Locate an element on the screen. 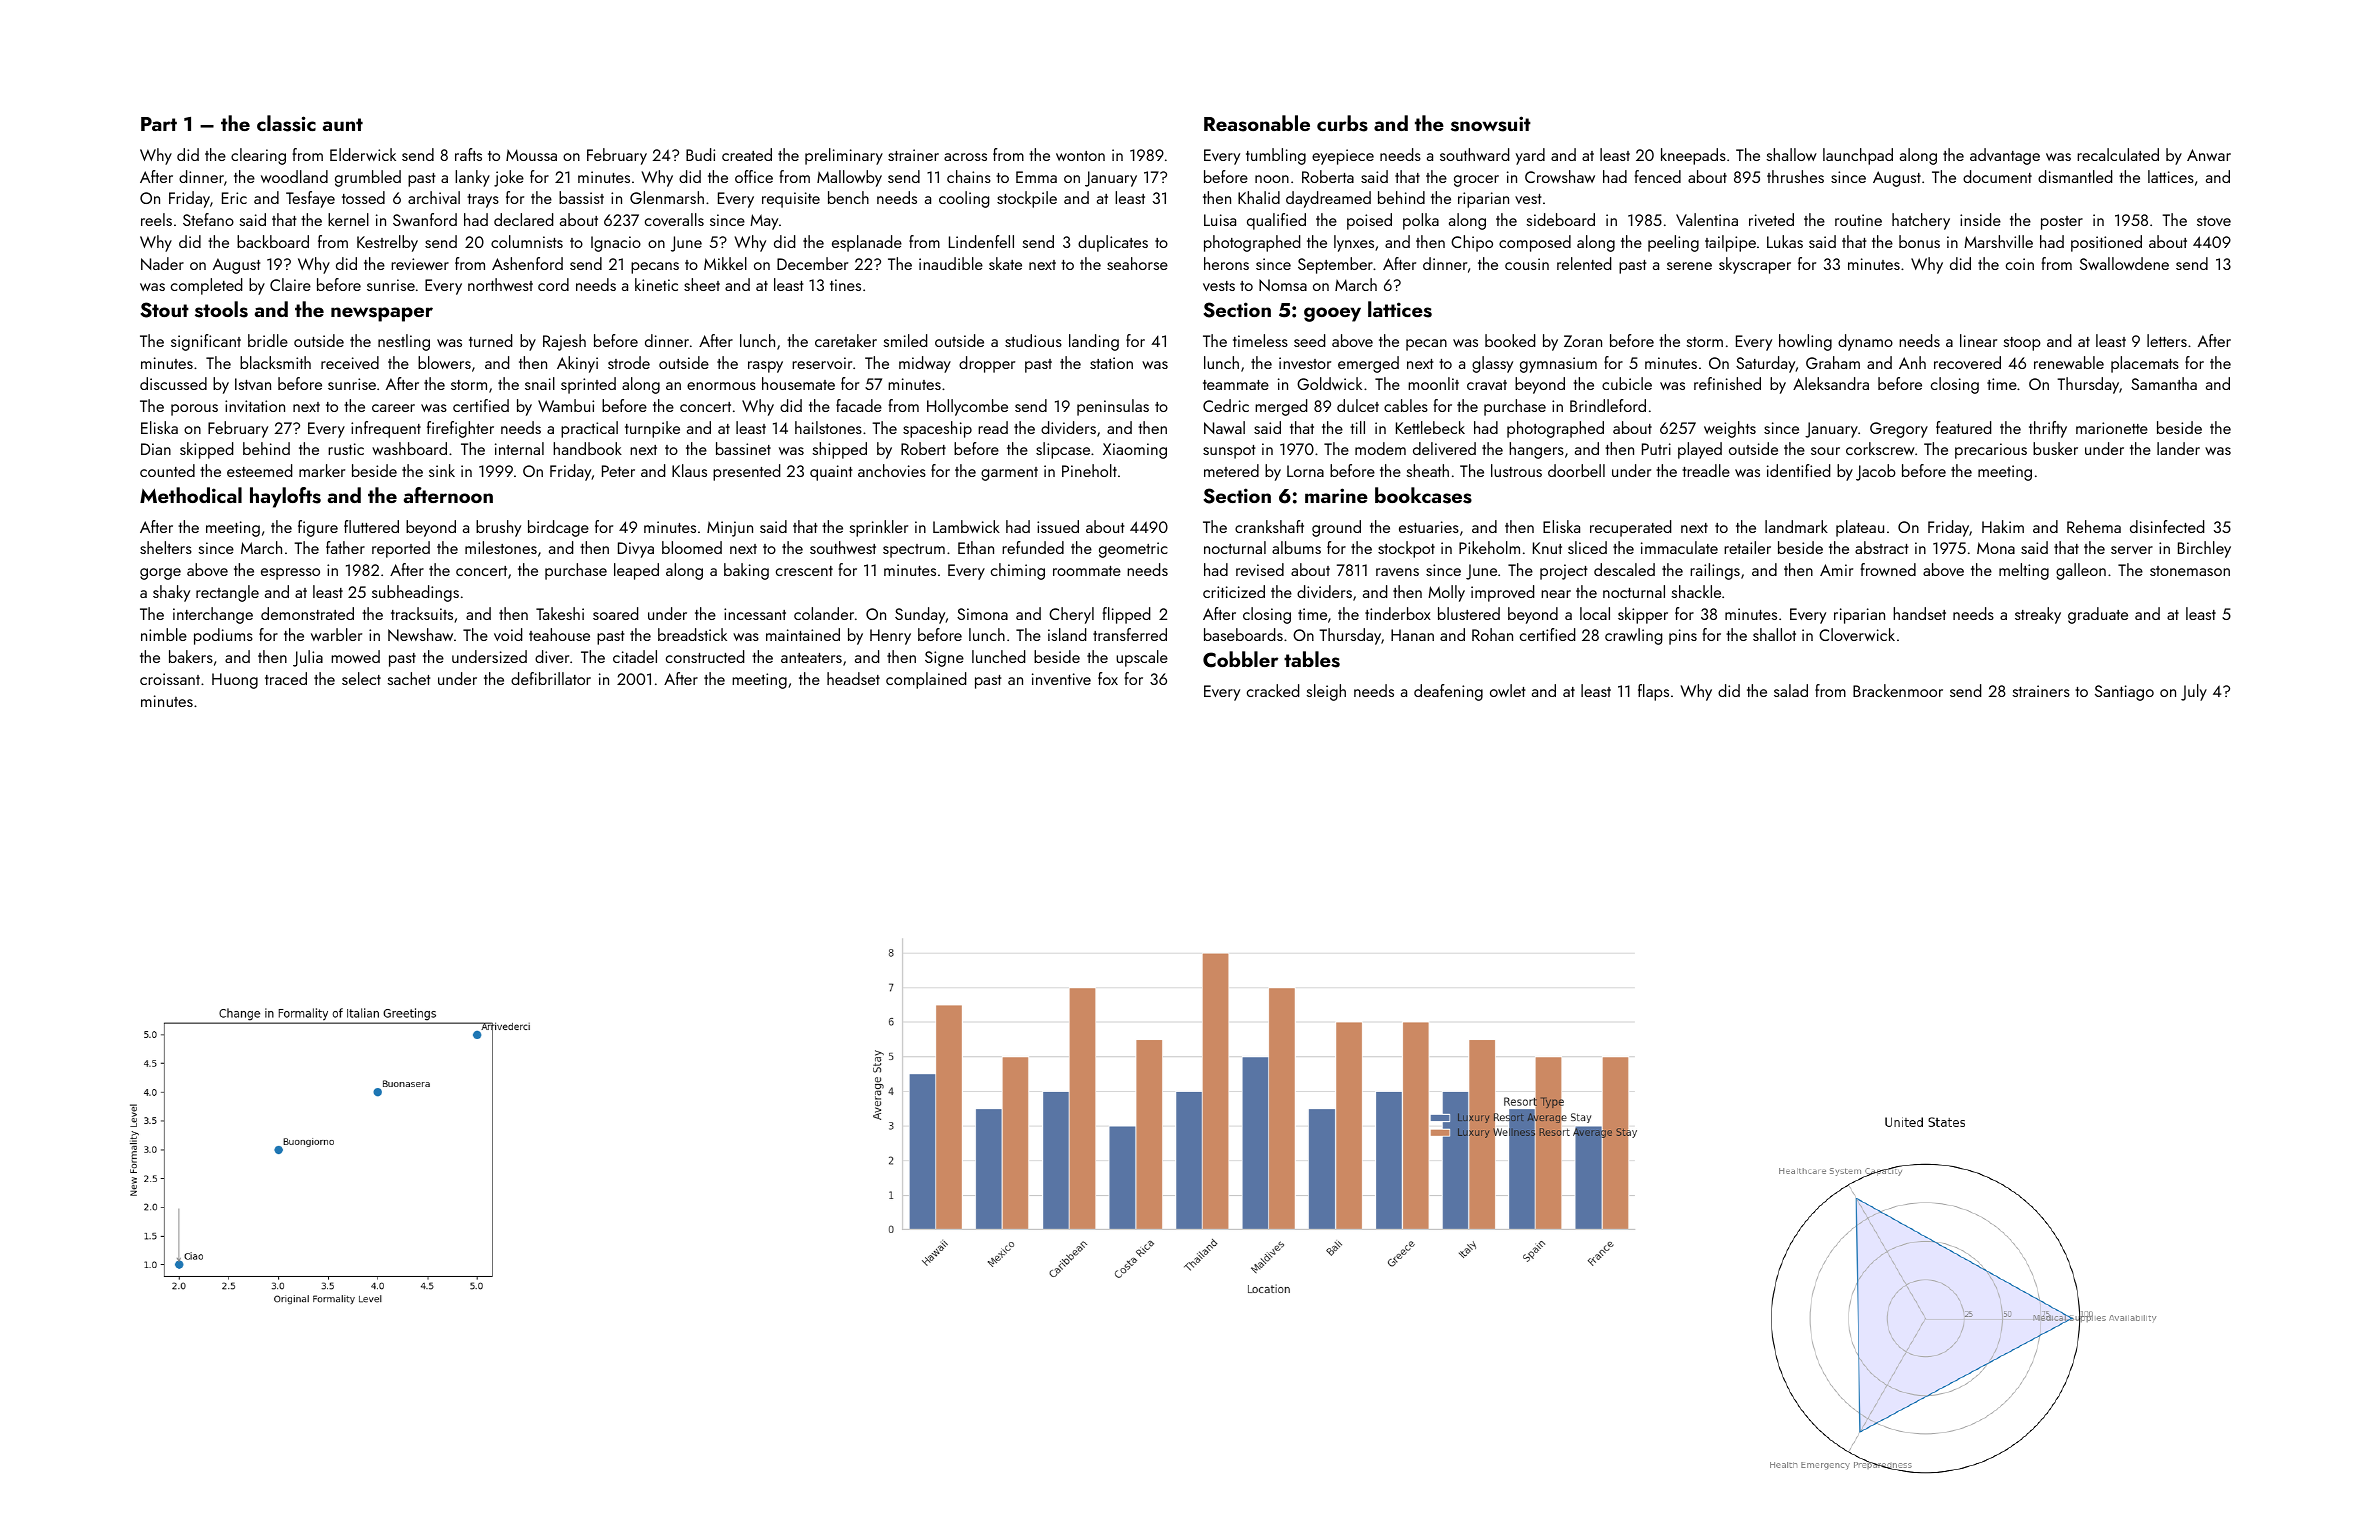  strode is located at coordinates (629, 362).
